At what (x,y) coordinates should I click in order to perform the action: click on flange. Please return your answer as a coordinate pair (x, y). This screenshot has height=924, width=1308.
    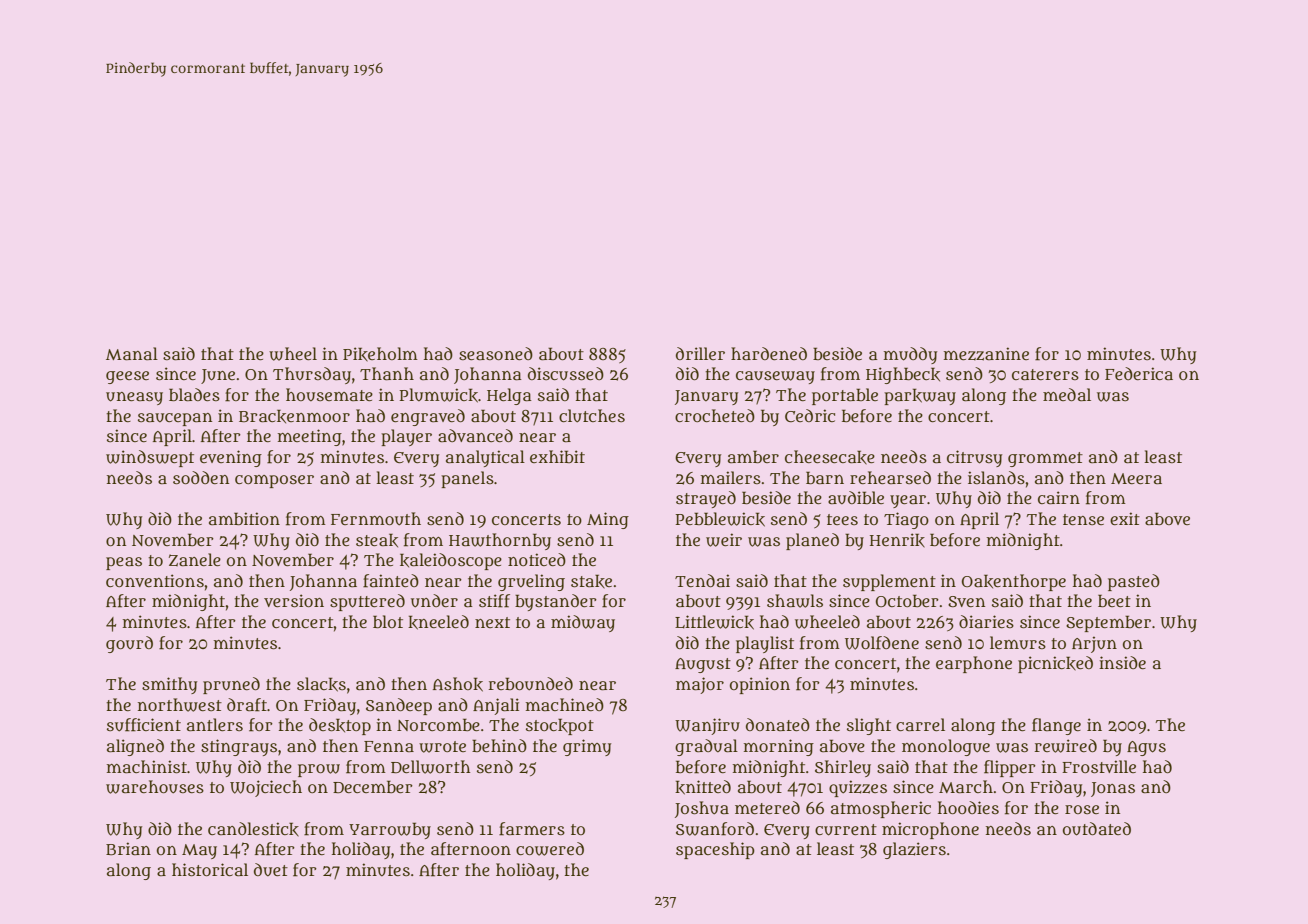
    Looking at the image, I should click on (1056, 726).
